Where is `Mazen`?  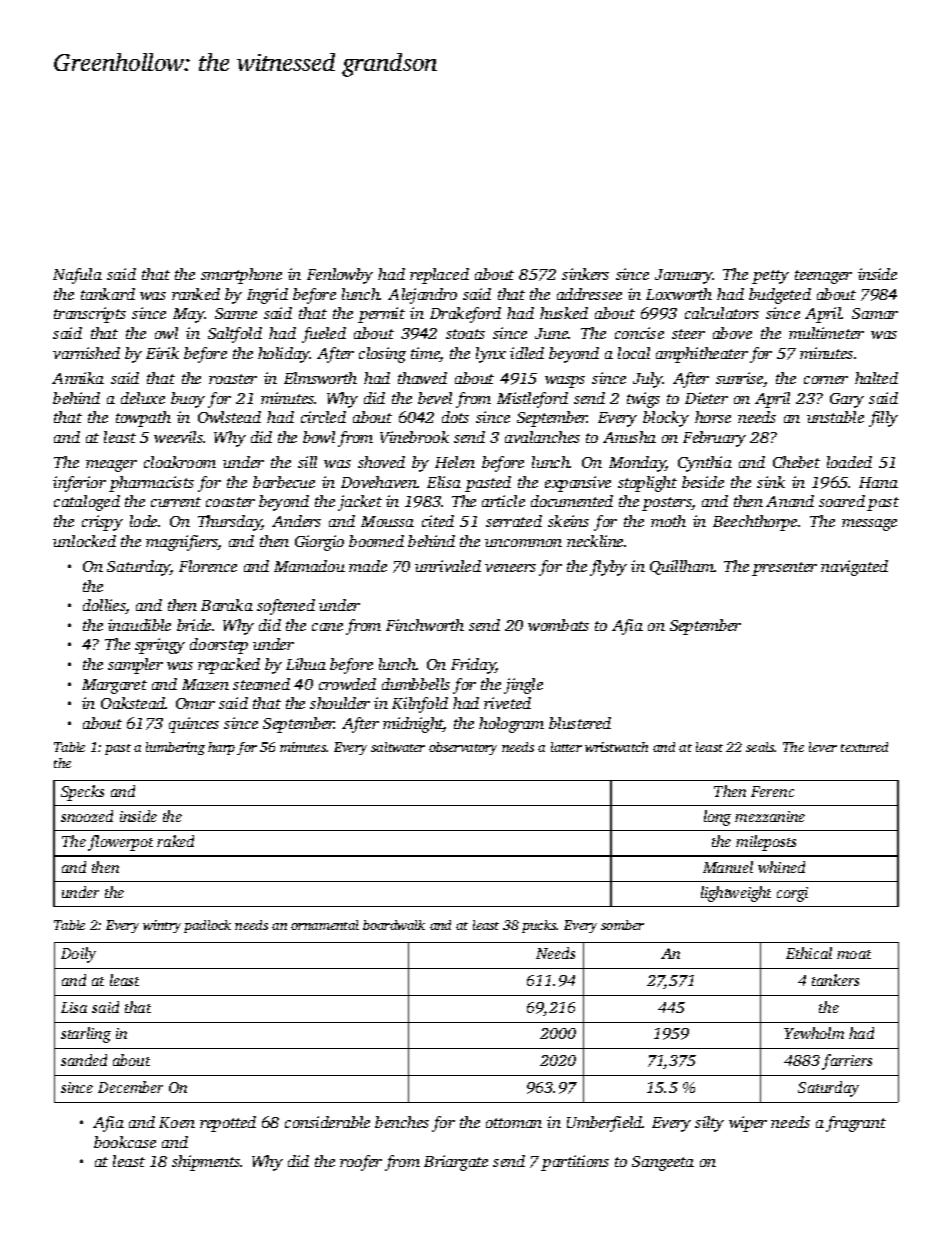 Mazen is located at coordinates (205, 684).
